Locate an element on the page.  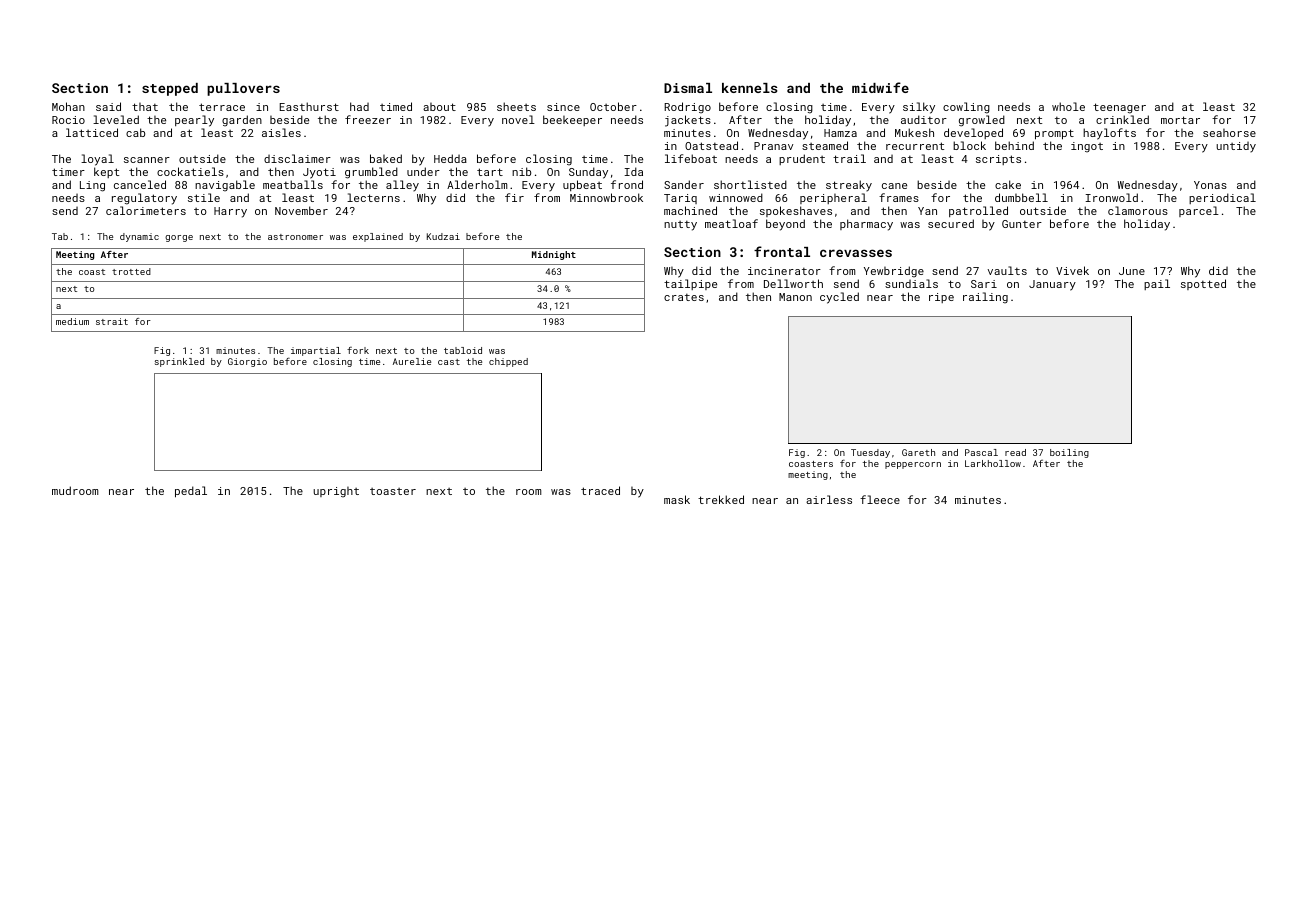
midwife is located at coordinates (880, 87).
